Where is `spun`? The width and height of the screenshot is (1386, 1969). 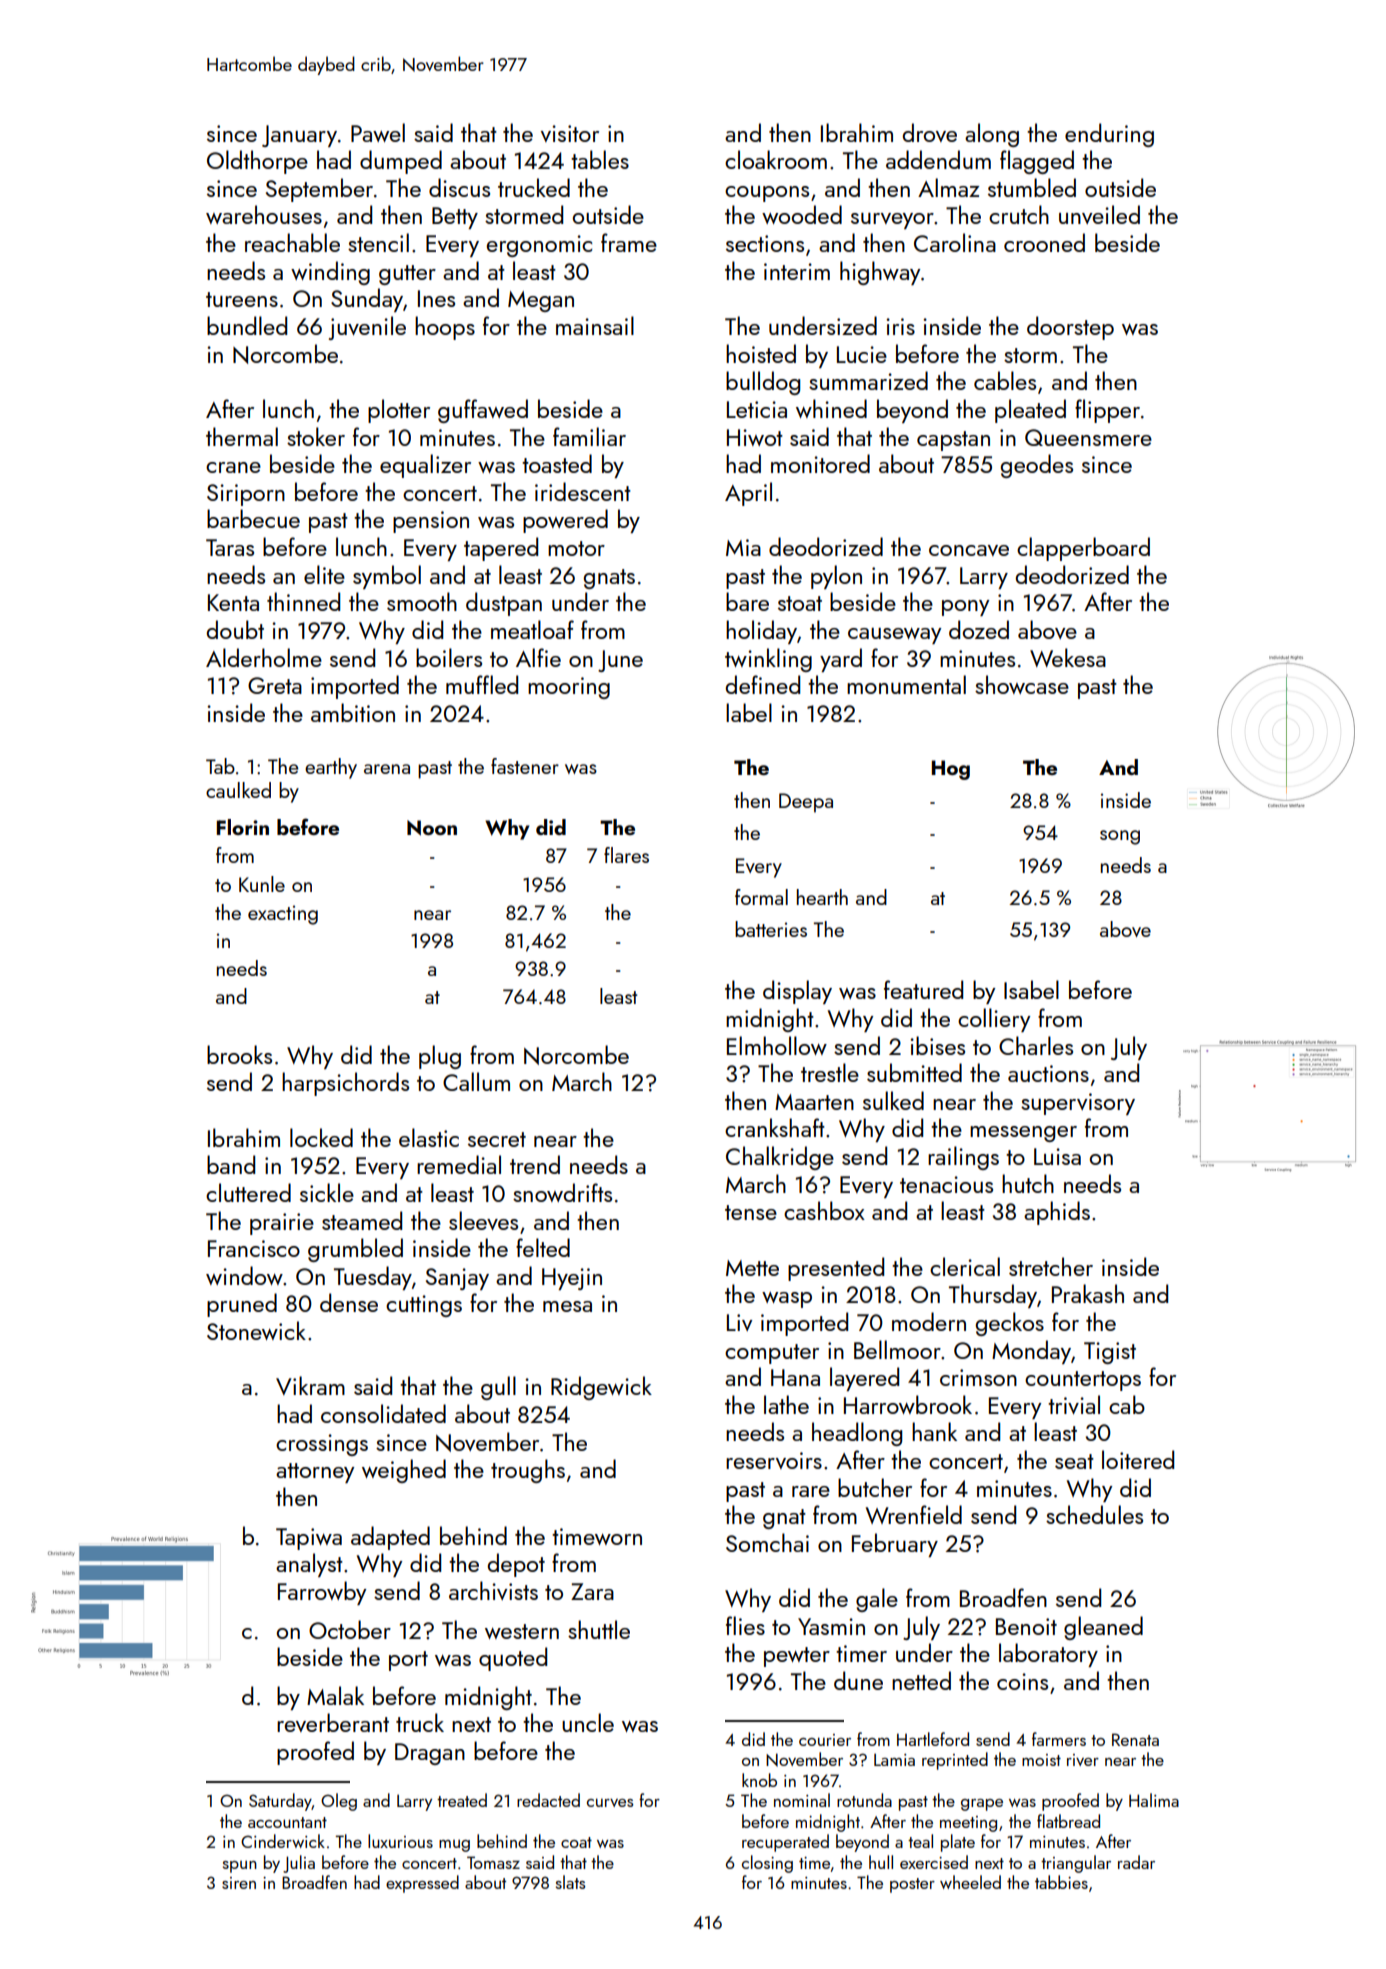 spun is located at coordinates (240, 1867).
